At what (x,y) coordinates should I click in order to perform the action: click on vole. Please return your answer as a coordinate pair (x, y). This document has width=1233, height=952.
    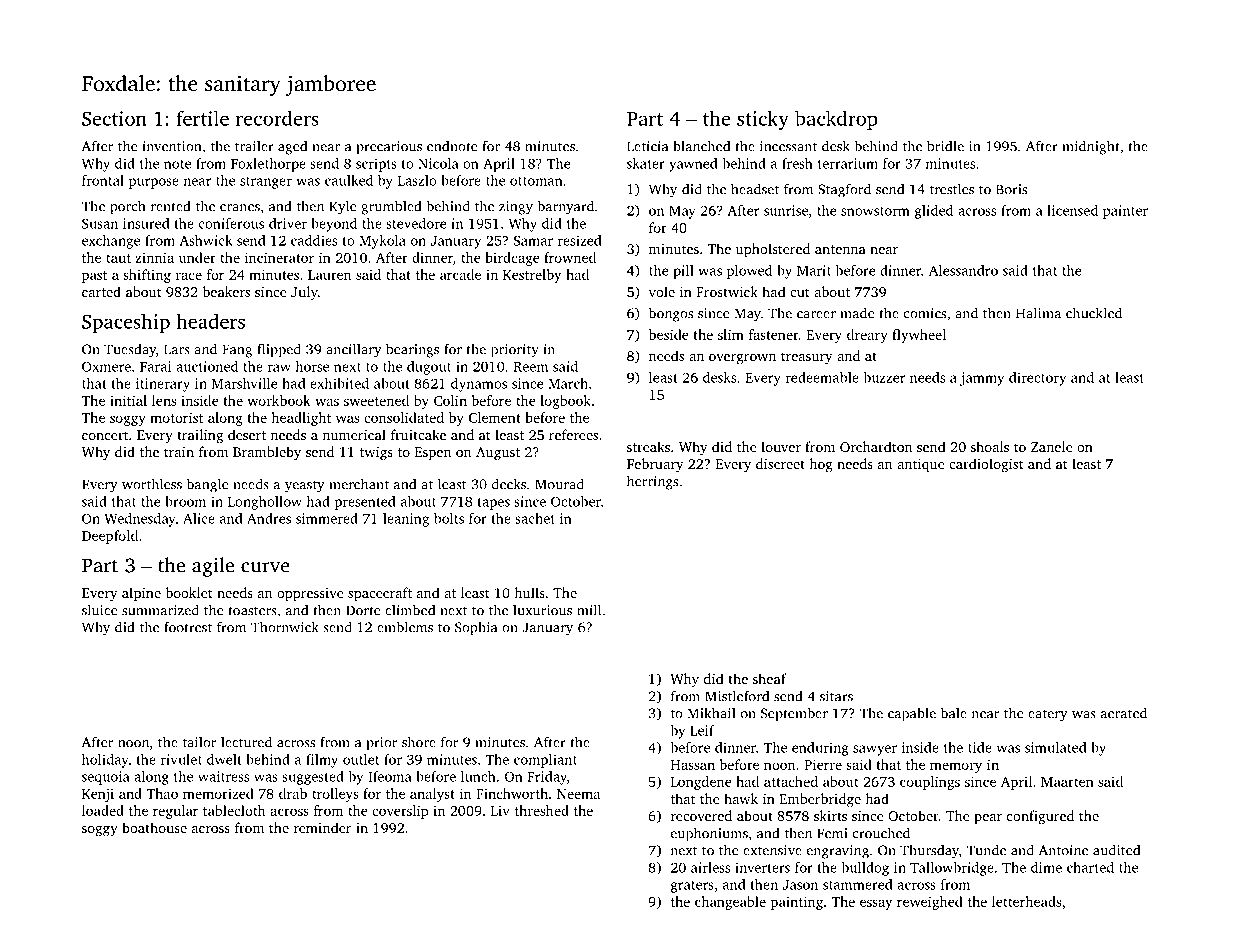
    Looking at the image, I should click on (662, 291).
